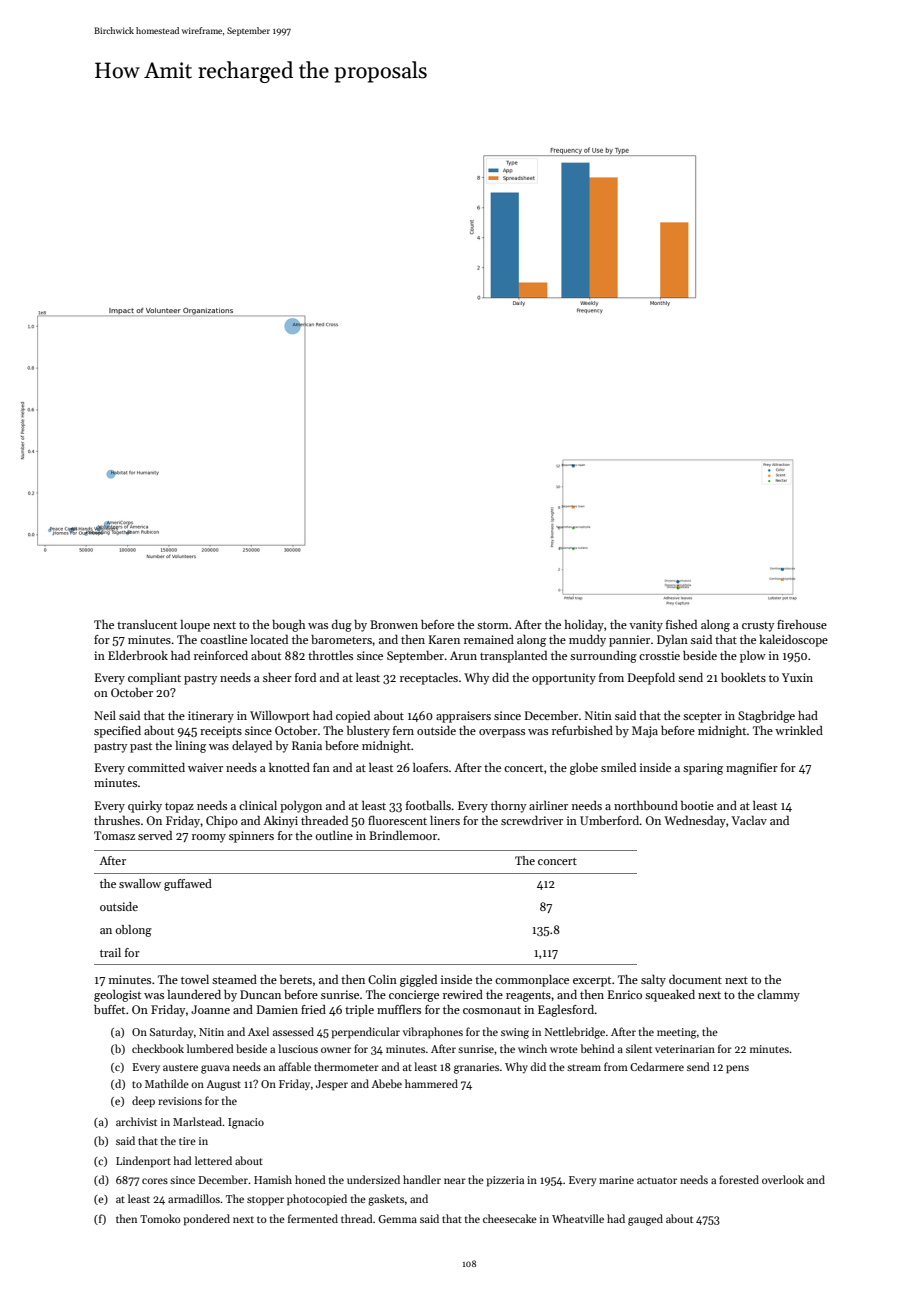 The height and width of the screenshot is (1308, 924). What do you see at coordinates (195, 626) in the screenshot?
I see `loupe` at bounding box center [195, 626].
